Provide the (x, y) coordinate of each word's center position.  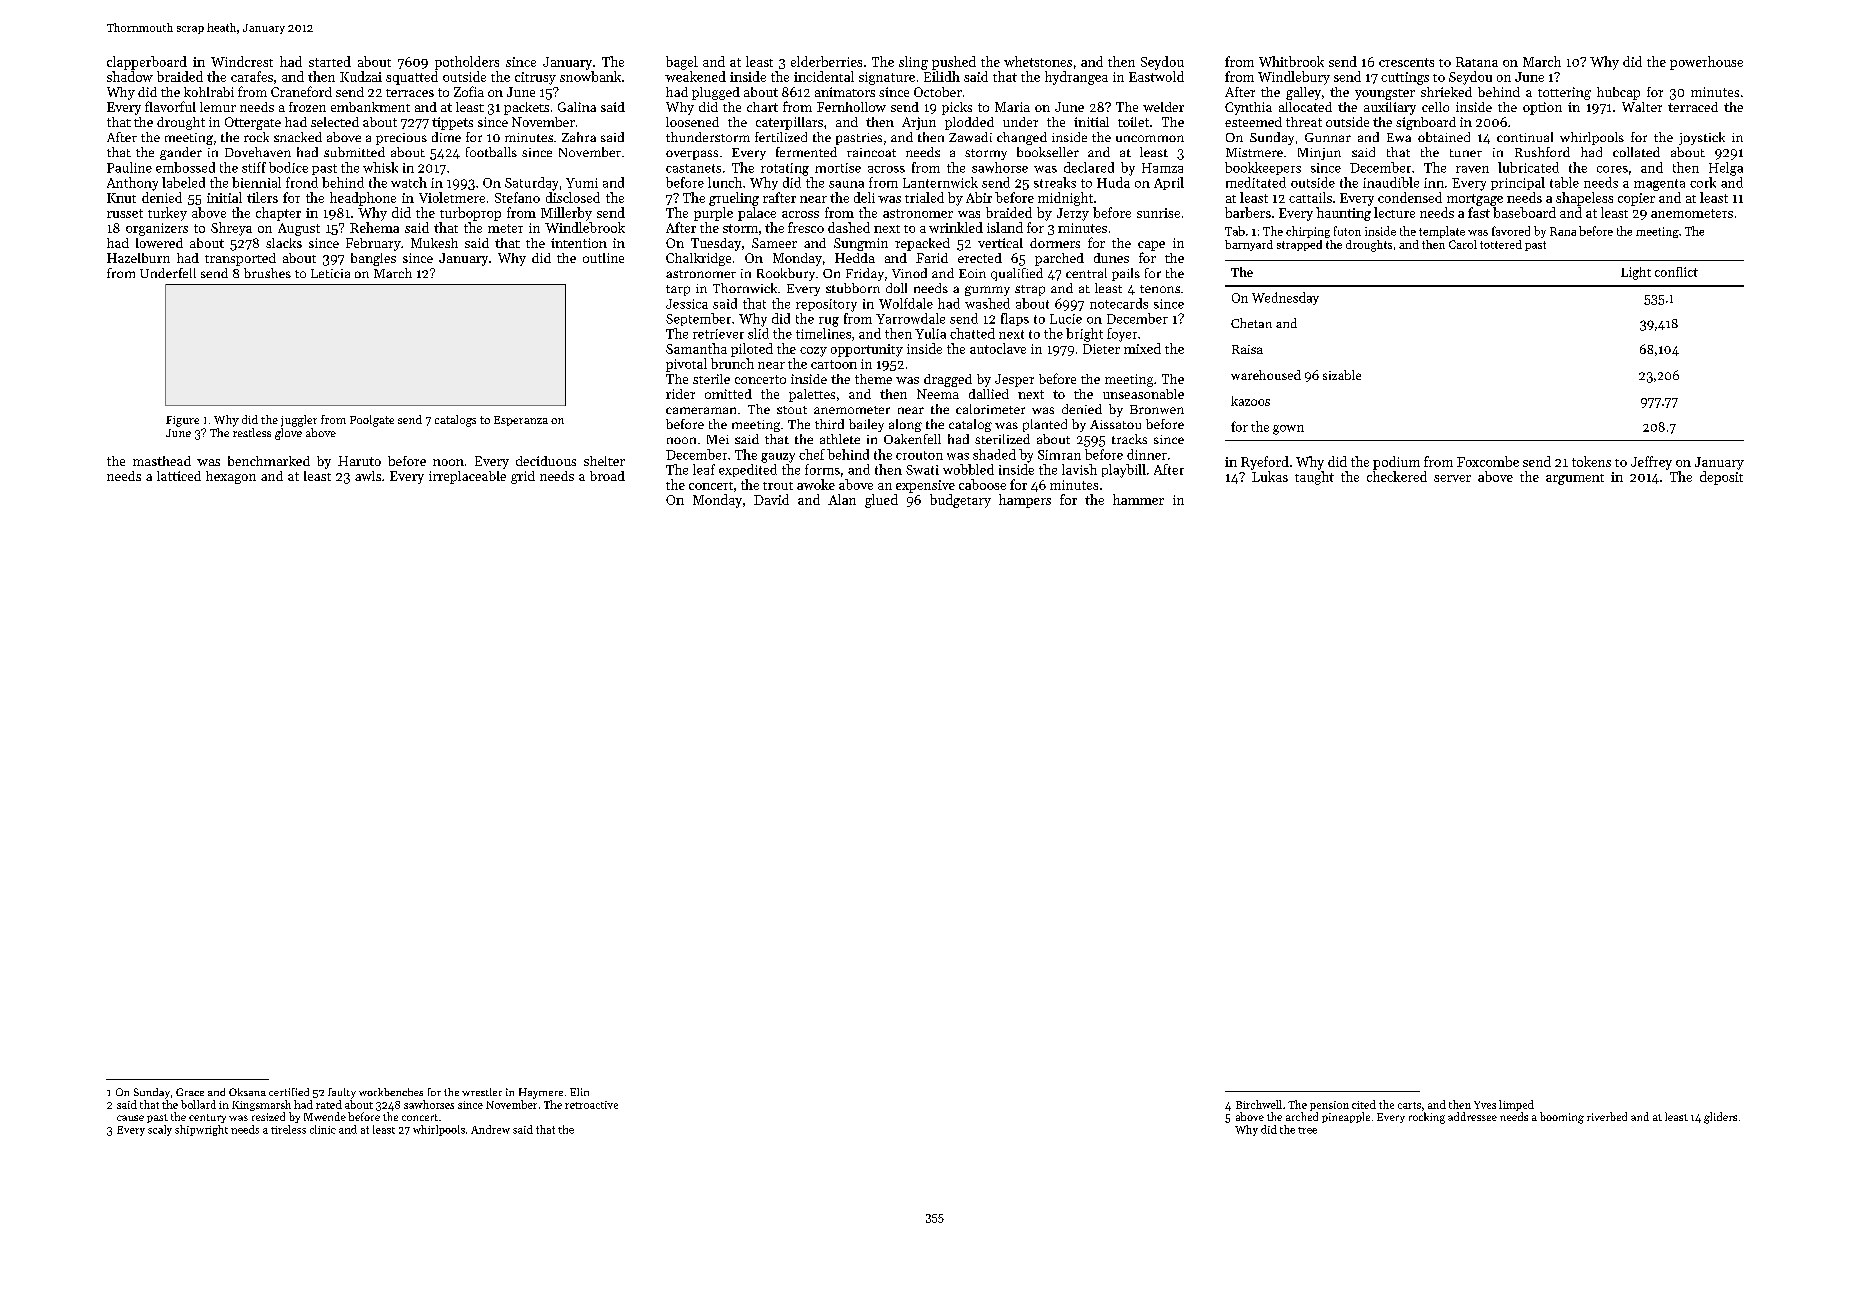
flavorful (170, 106)
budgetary (960, 501)
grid (523, 477)
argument (1575, 479)
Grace (190, 1092)
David (771, 499)
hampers (1025, 501)
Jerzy (1073, 214)
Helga (1726, 169)
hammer (1138, 499)
